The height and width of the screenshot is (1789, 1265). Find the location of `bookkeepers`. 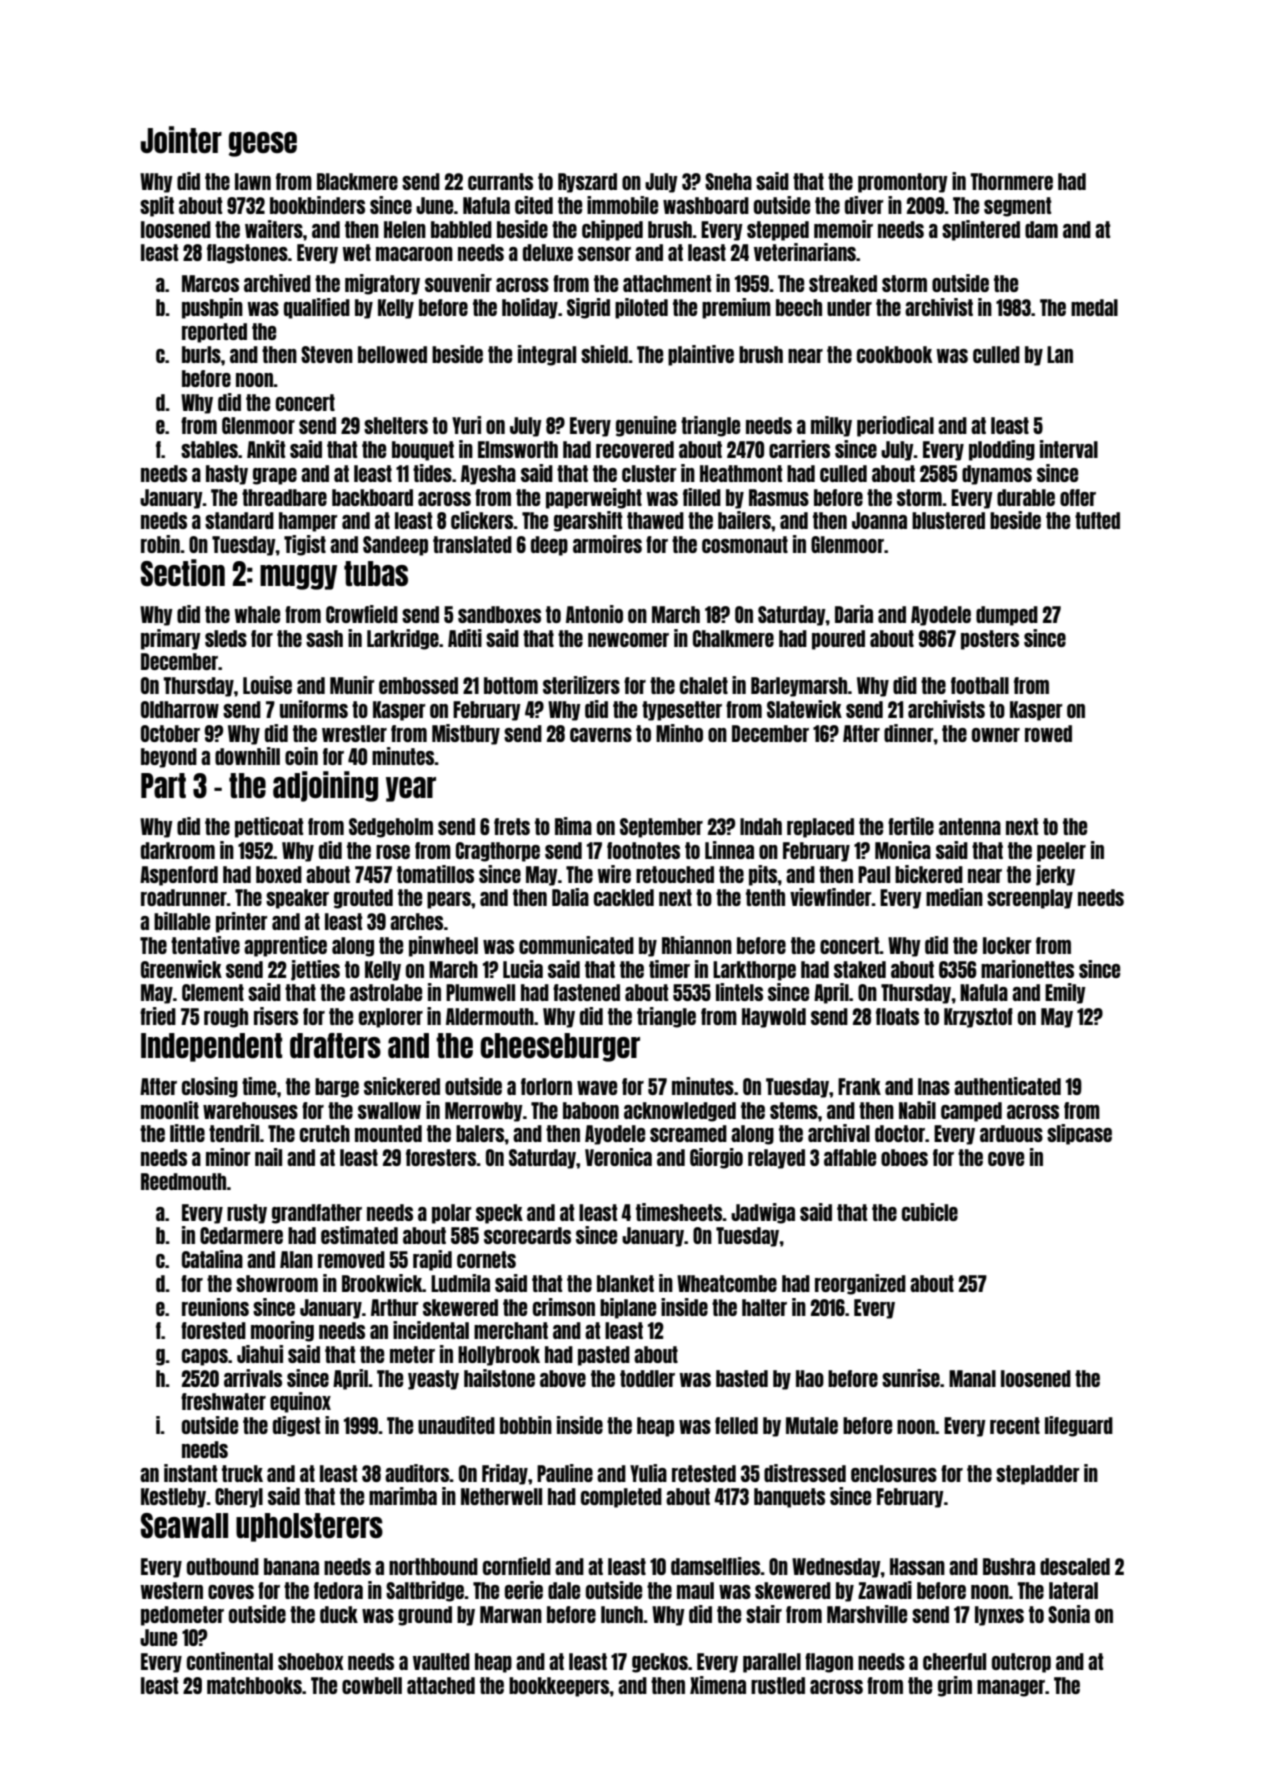

bookkeepers is located at coordinates (559, 1687).
